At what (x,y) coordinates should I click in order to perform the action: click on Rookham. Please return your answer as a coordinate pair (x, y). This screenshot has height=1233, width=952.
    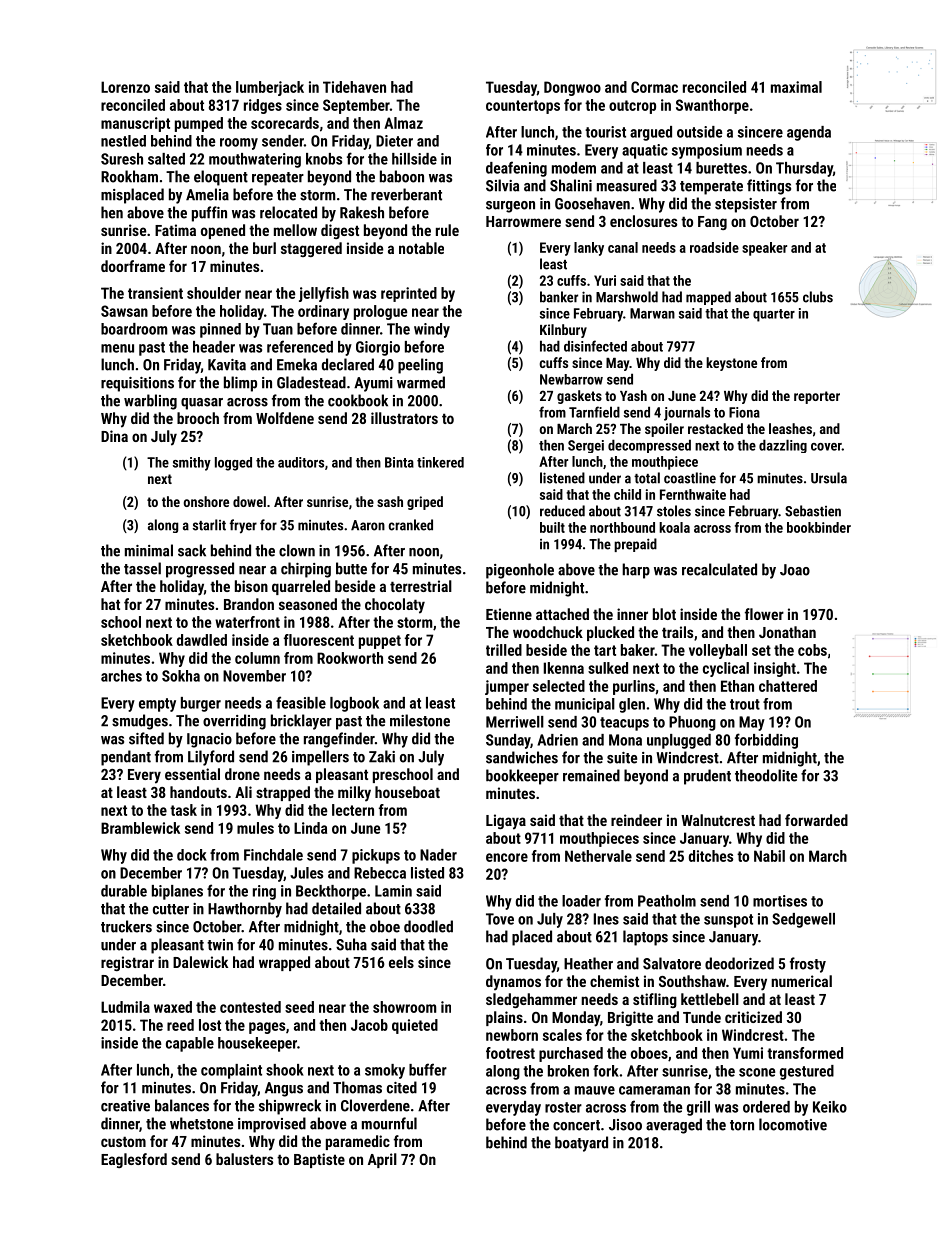
    Looking at the image, I should click on (129, 176).
